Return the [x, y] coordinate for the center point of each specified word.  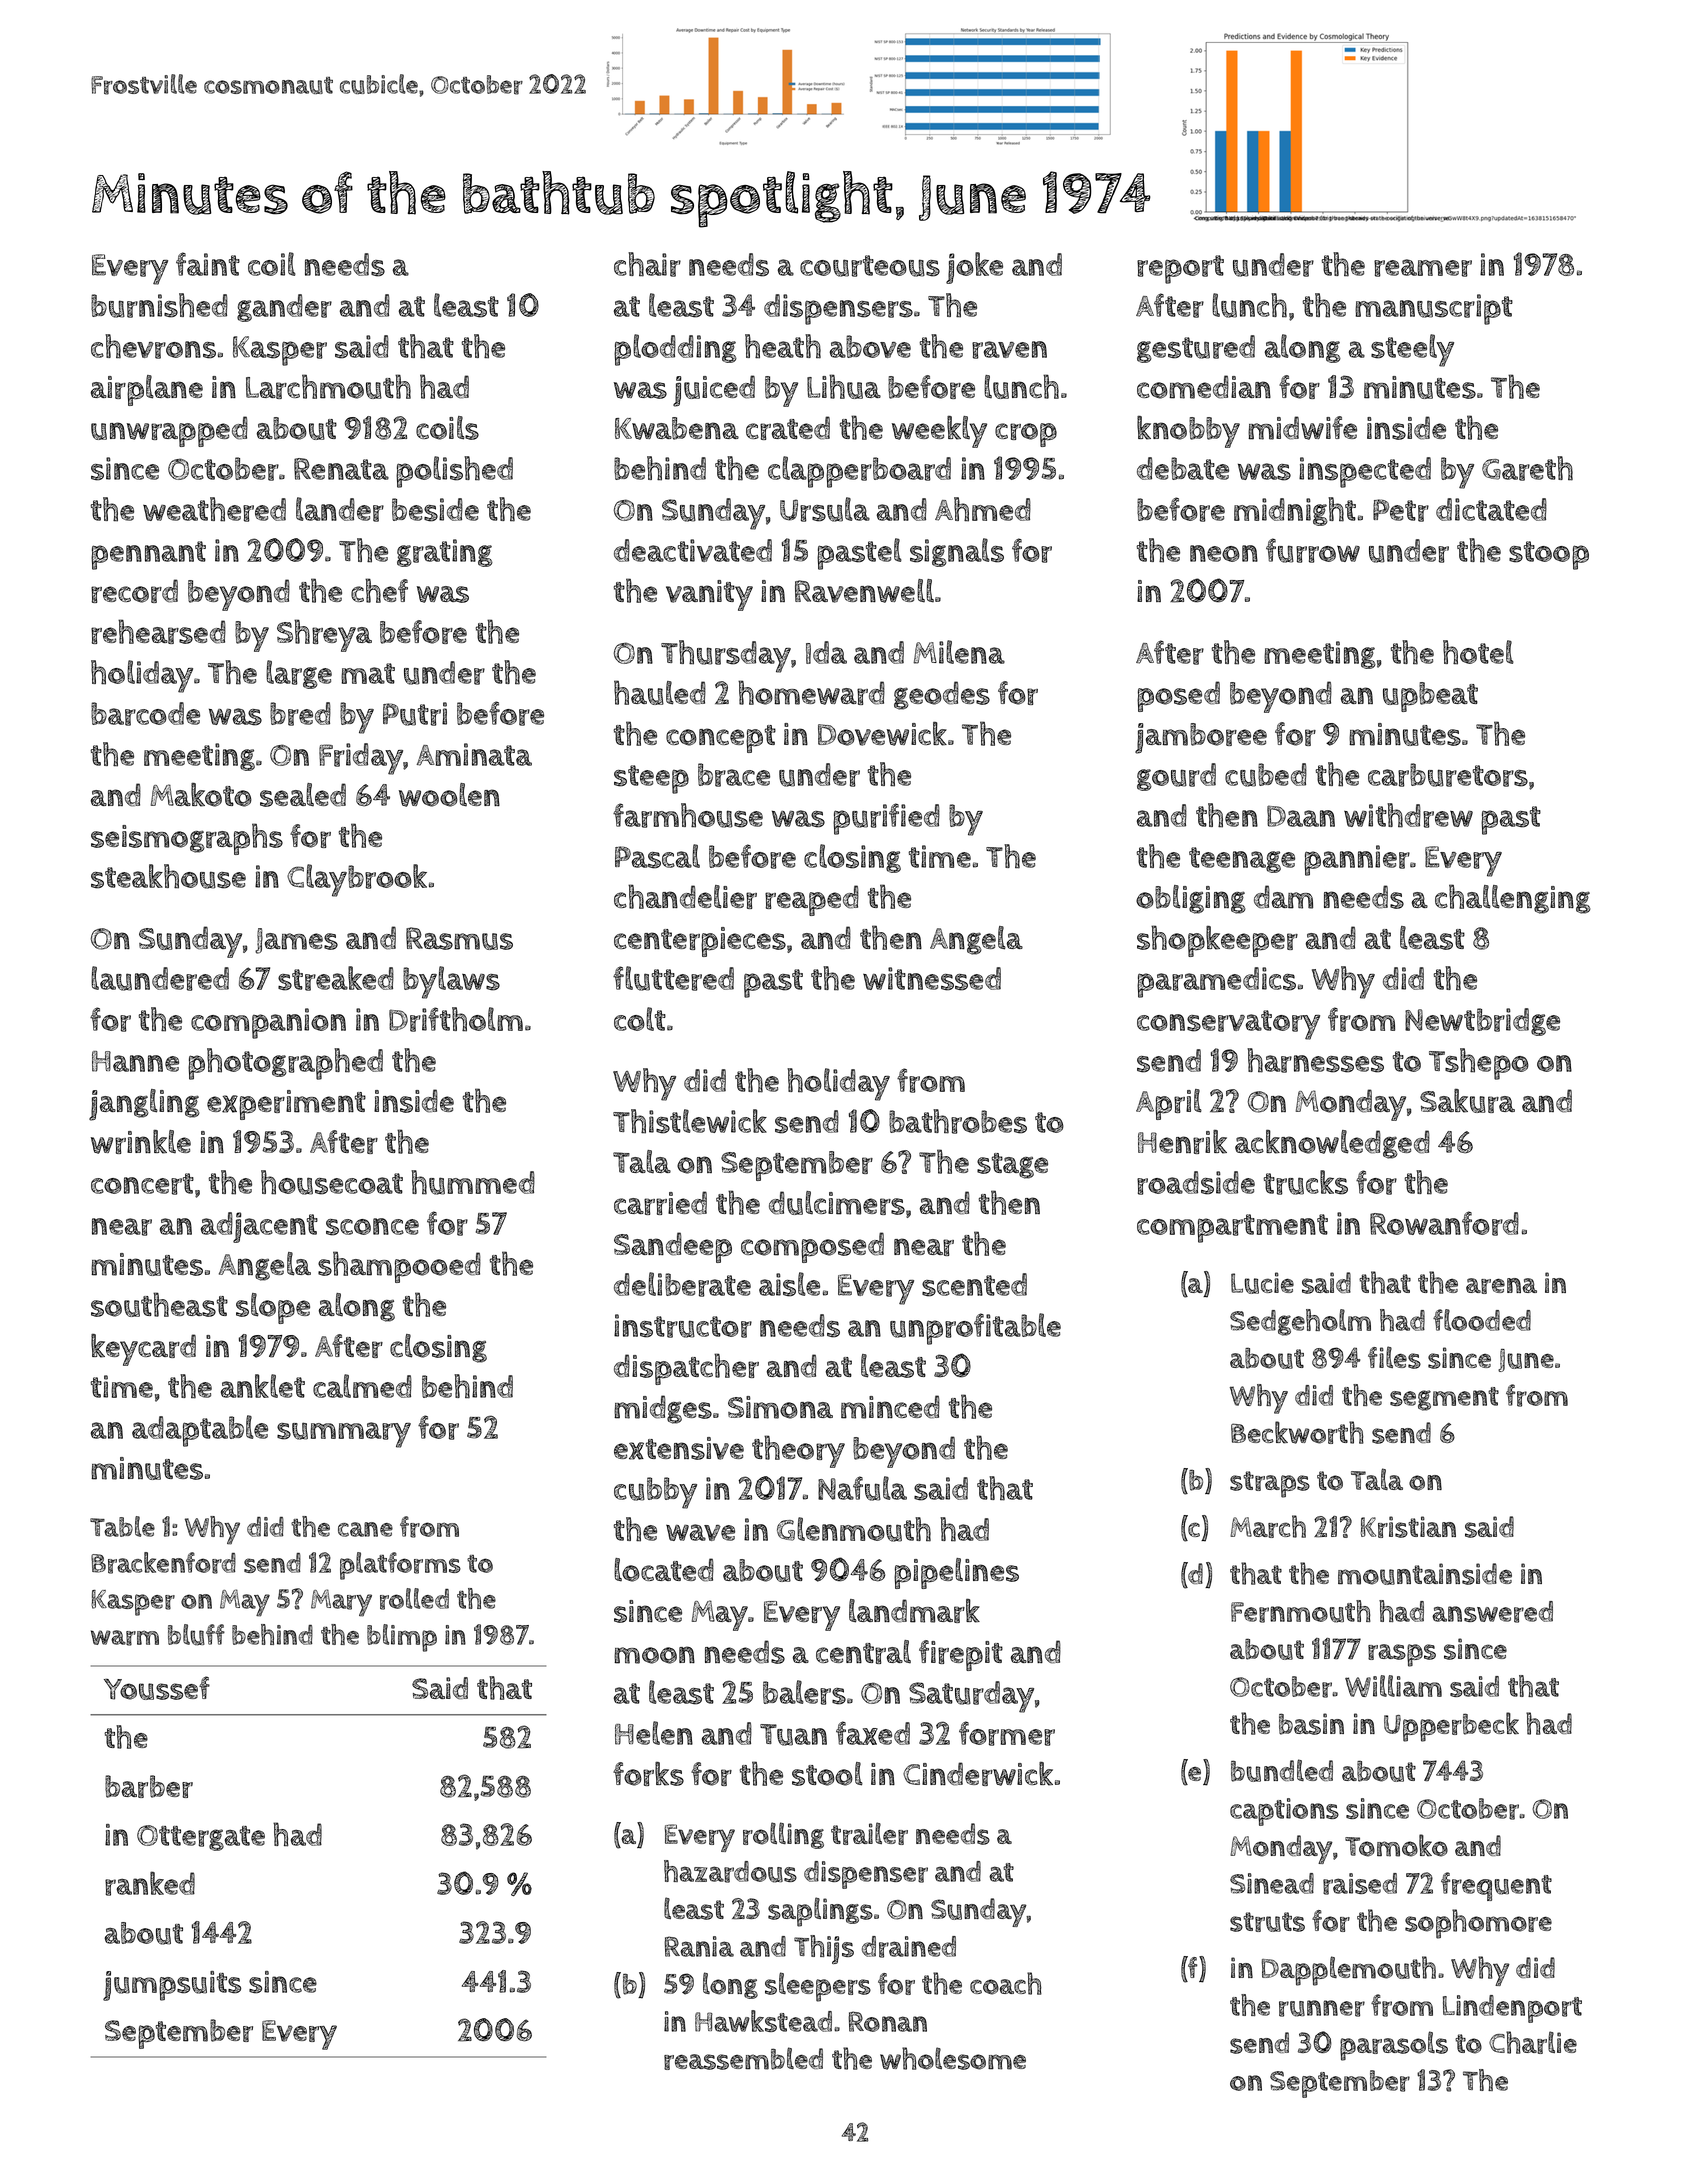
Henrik [1182, 1142]
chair [647, 264]
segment [1444, 1399]
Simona [780, 1407]
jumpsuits [172, 1986]
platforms [400, 1566]
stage [1012, 1166]
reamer [1423, 268]
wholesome [953, 2058]
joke [974, 268]
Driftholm [456, 1019]
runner [1322, 2008]
